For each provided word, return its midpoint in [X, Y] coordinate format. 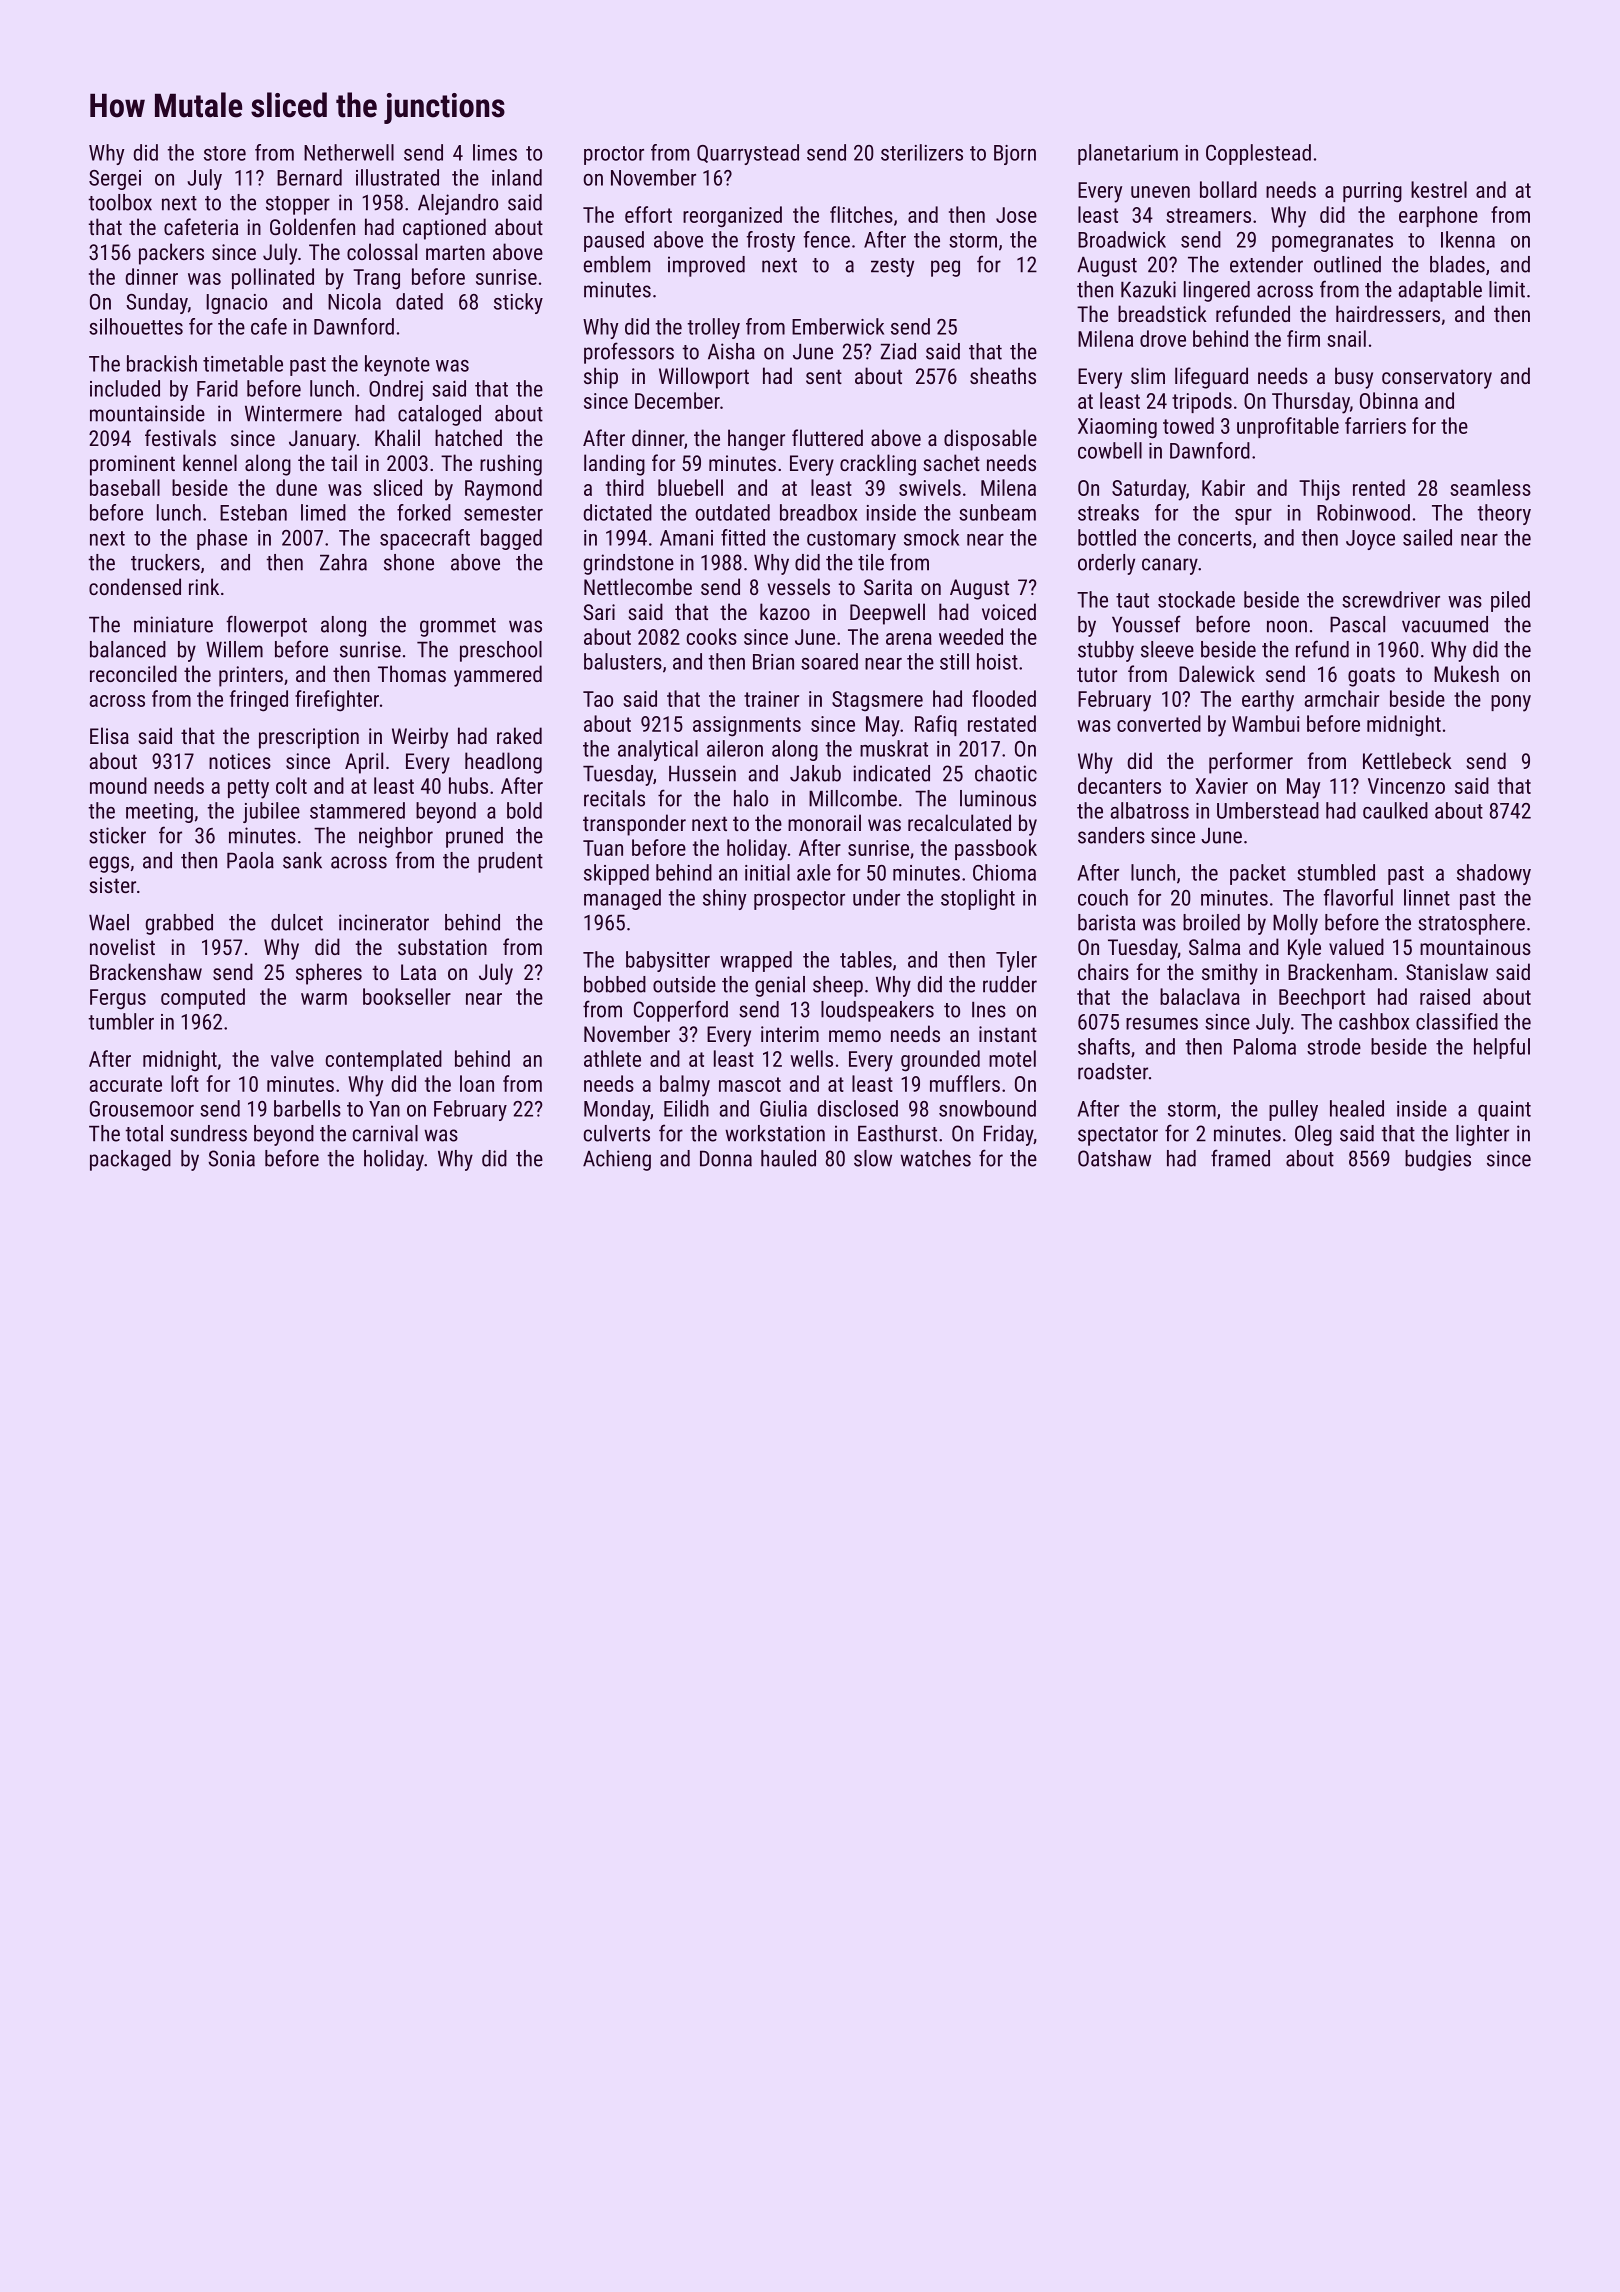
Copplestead [1258, 154]
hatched [468, 437]
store [225, 153]
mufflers [965, 1083]
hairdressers [1388, 313]
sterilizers [922, 152]
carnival [385, 1133]
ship [601, 378]
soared [829, 661]
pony [1511, 703]
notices [240, 761]
